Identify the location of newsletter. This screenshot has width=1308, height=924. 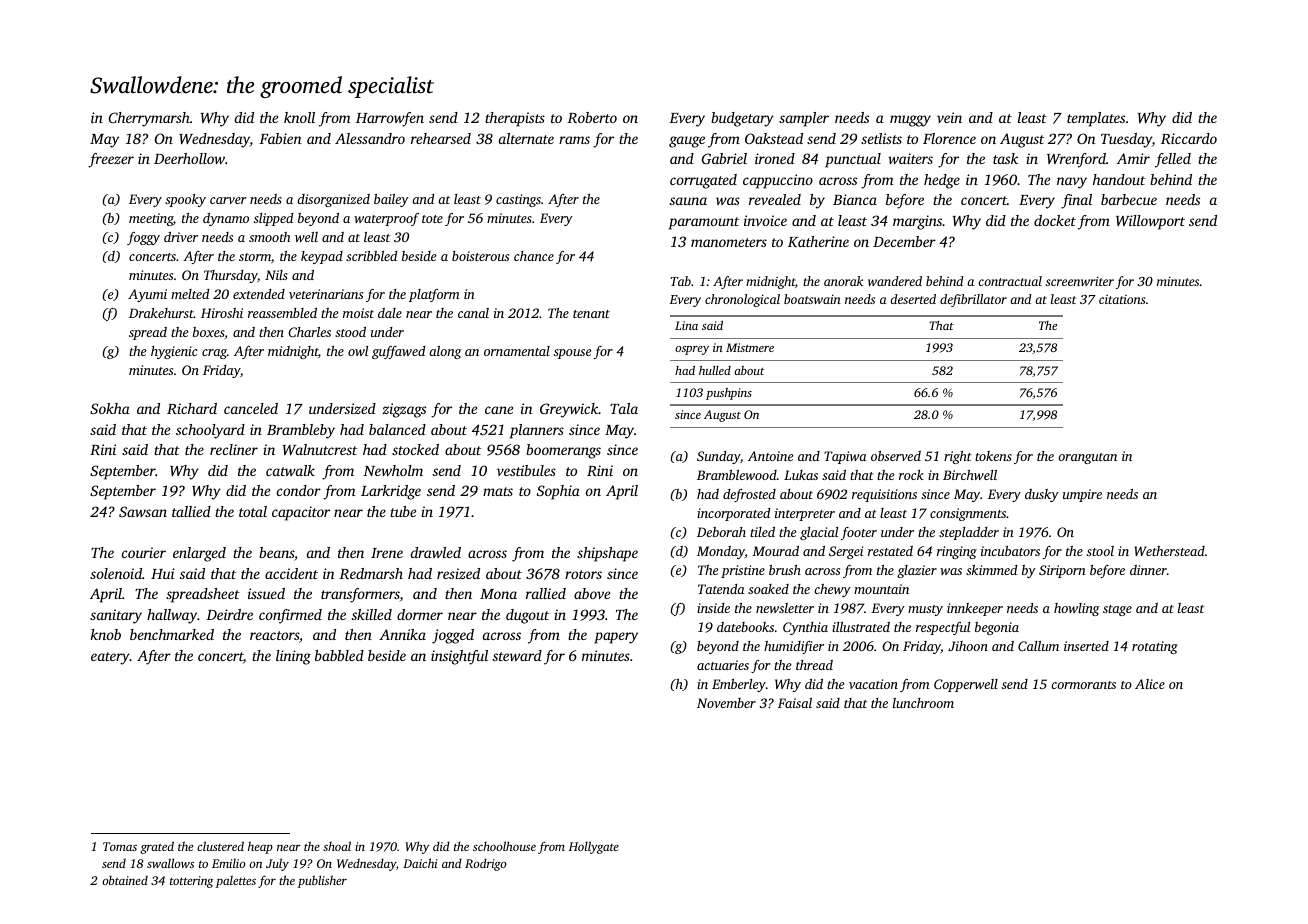
(785, 608).
